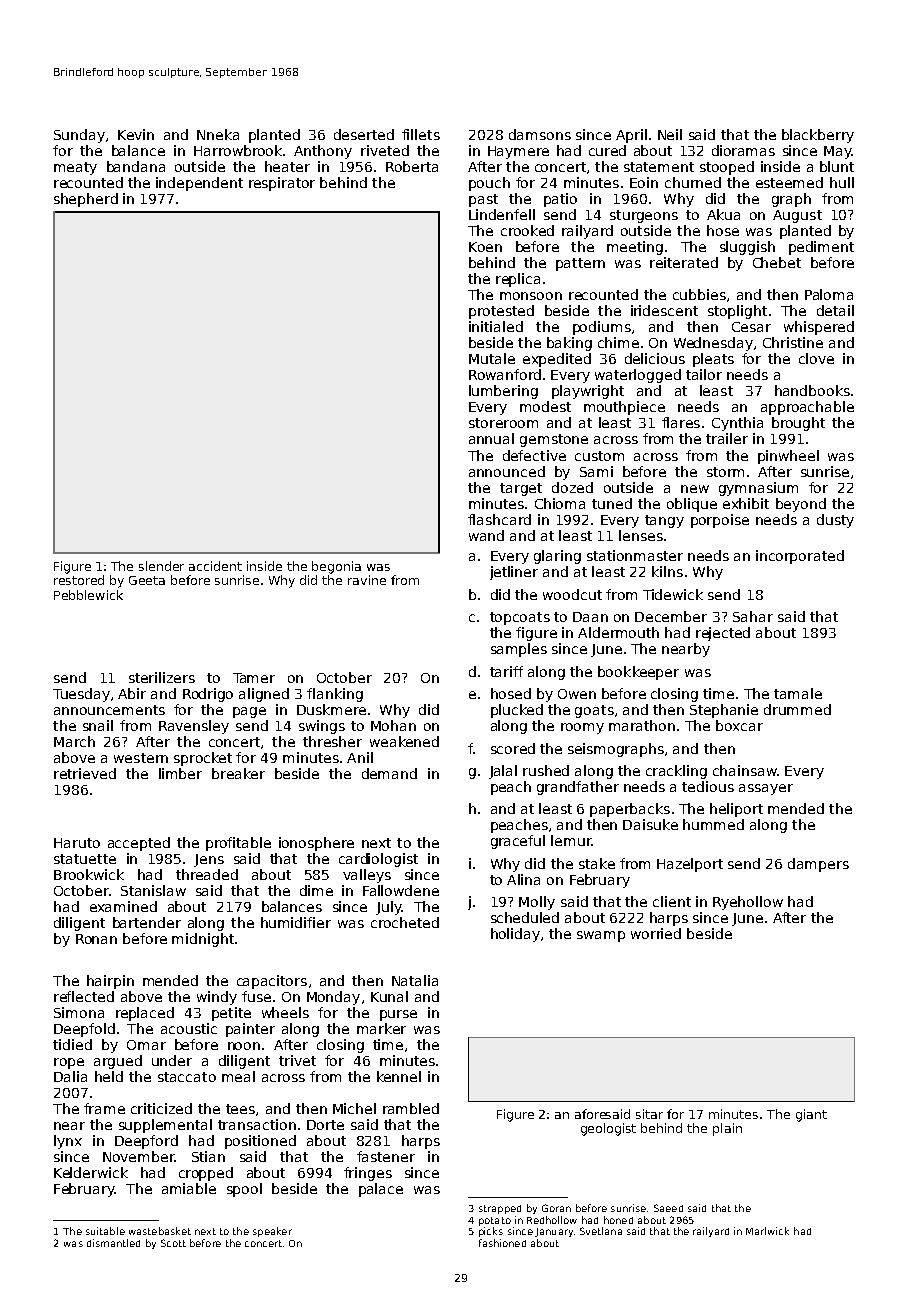 This image has height=1316, width=908. What do you see at coordinates (797, 709) in the image?
I see `drummed` at bounding box center [797, 709].
